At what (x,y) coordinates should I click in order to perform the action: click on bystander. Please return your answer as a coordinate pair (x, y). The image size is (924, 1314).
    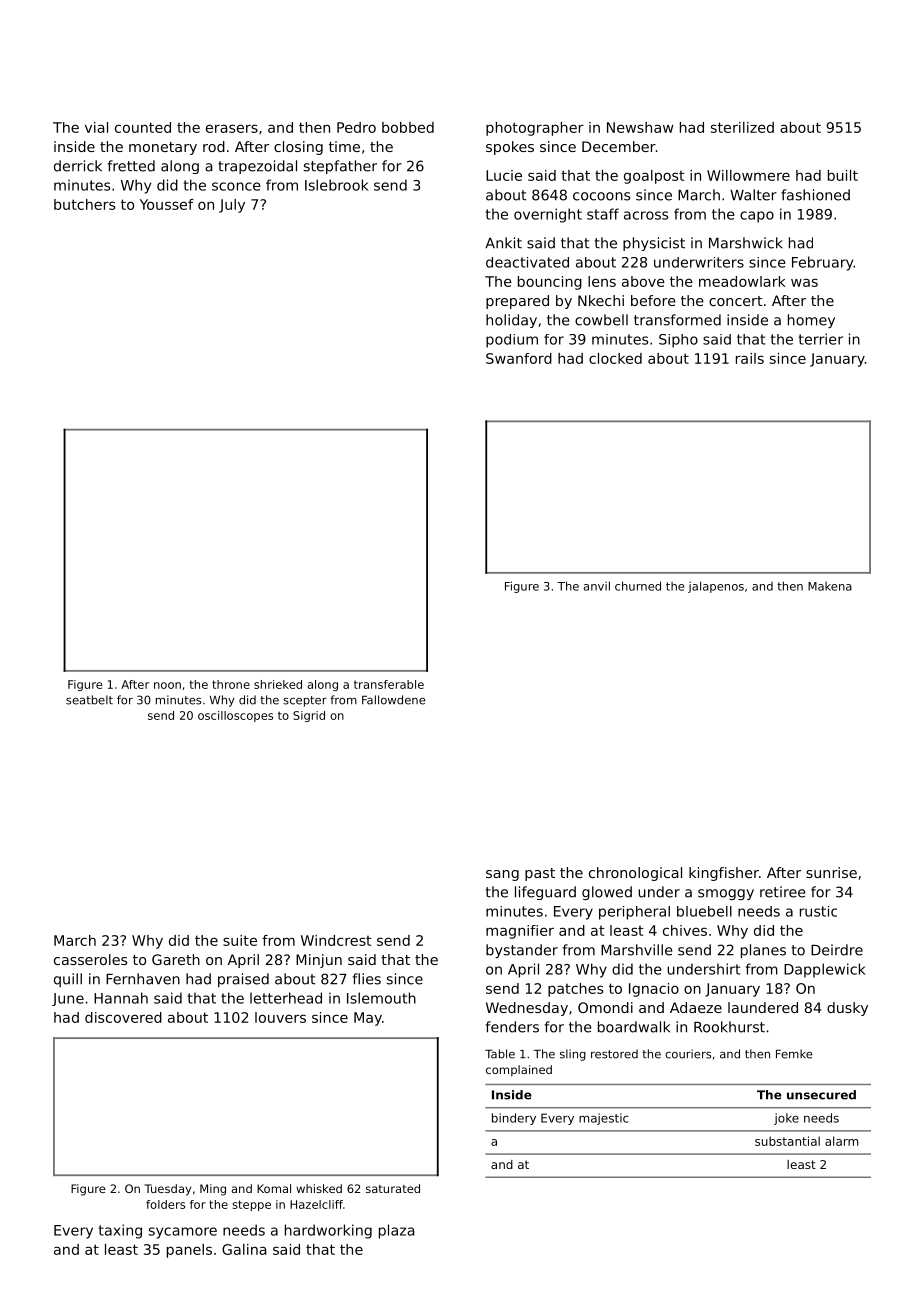
    Looking at the image, I should click on (522, 951).
